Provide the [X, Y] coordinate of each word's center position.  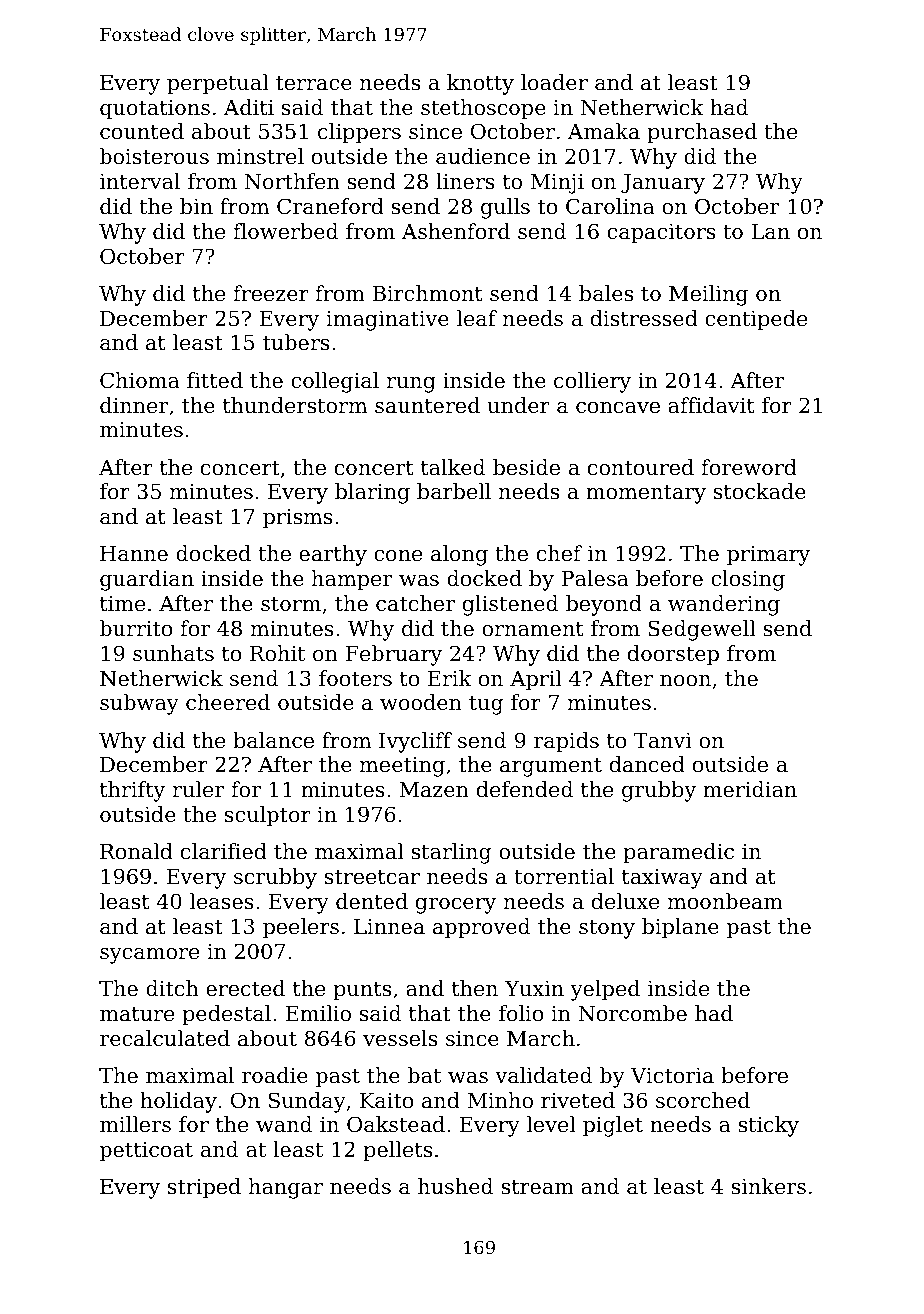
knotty [480, 84]
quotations [155, 109]
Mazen [434, 790]
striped [204, 1188]
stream [537, 1187]
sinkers [768, 1186]
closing [748, 580]
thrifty [132, 791]
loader [554, 82]
